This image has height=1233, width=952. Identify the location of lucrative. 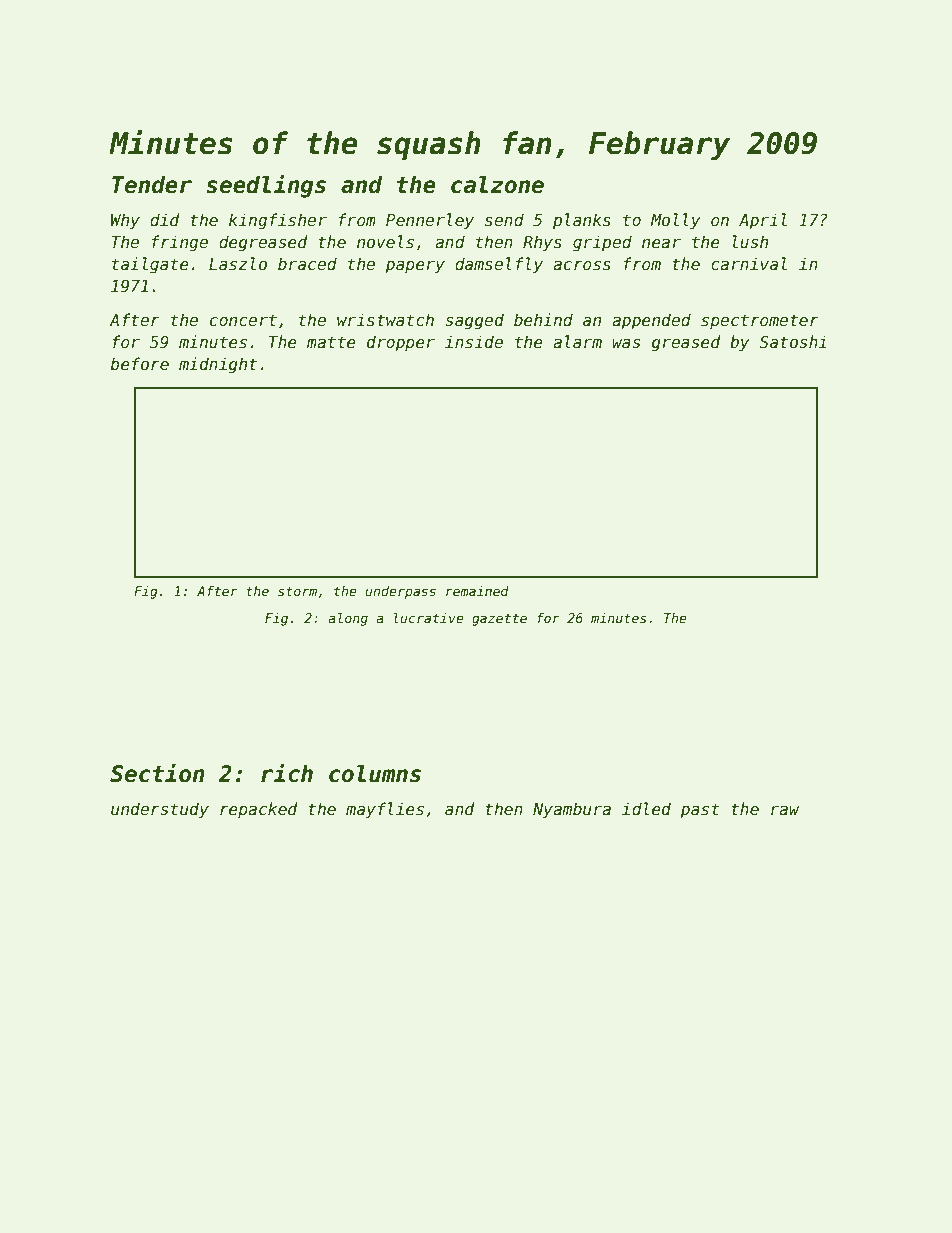
(429, 618).
